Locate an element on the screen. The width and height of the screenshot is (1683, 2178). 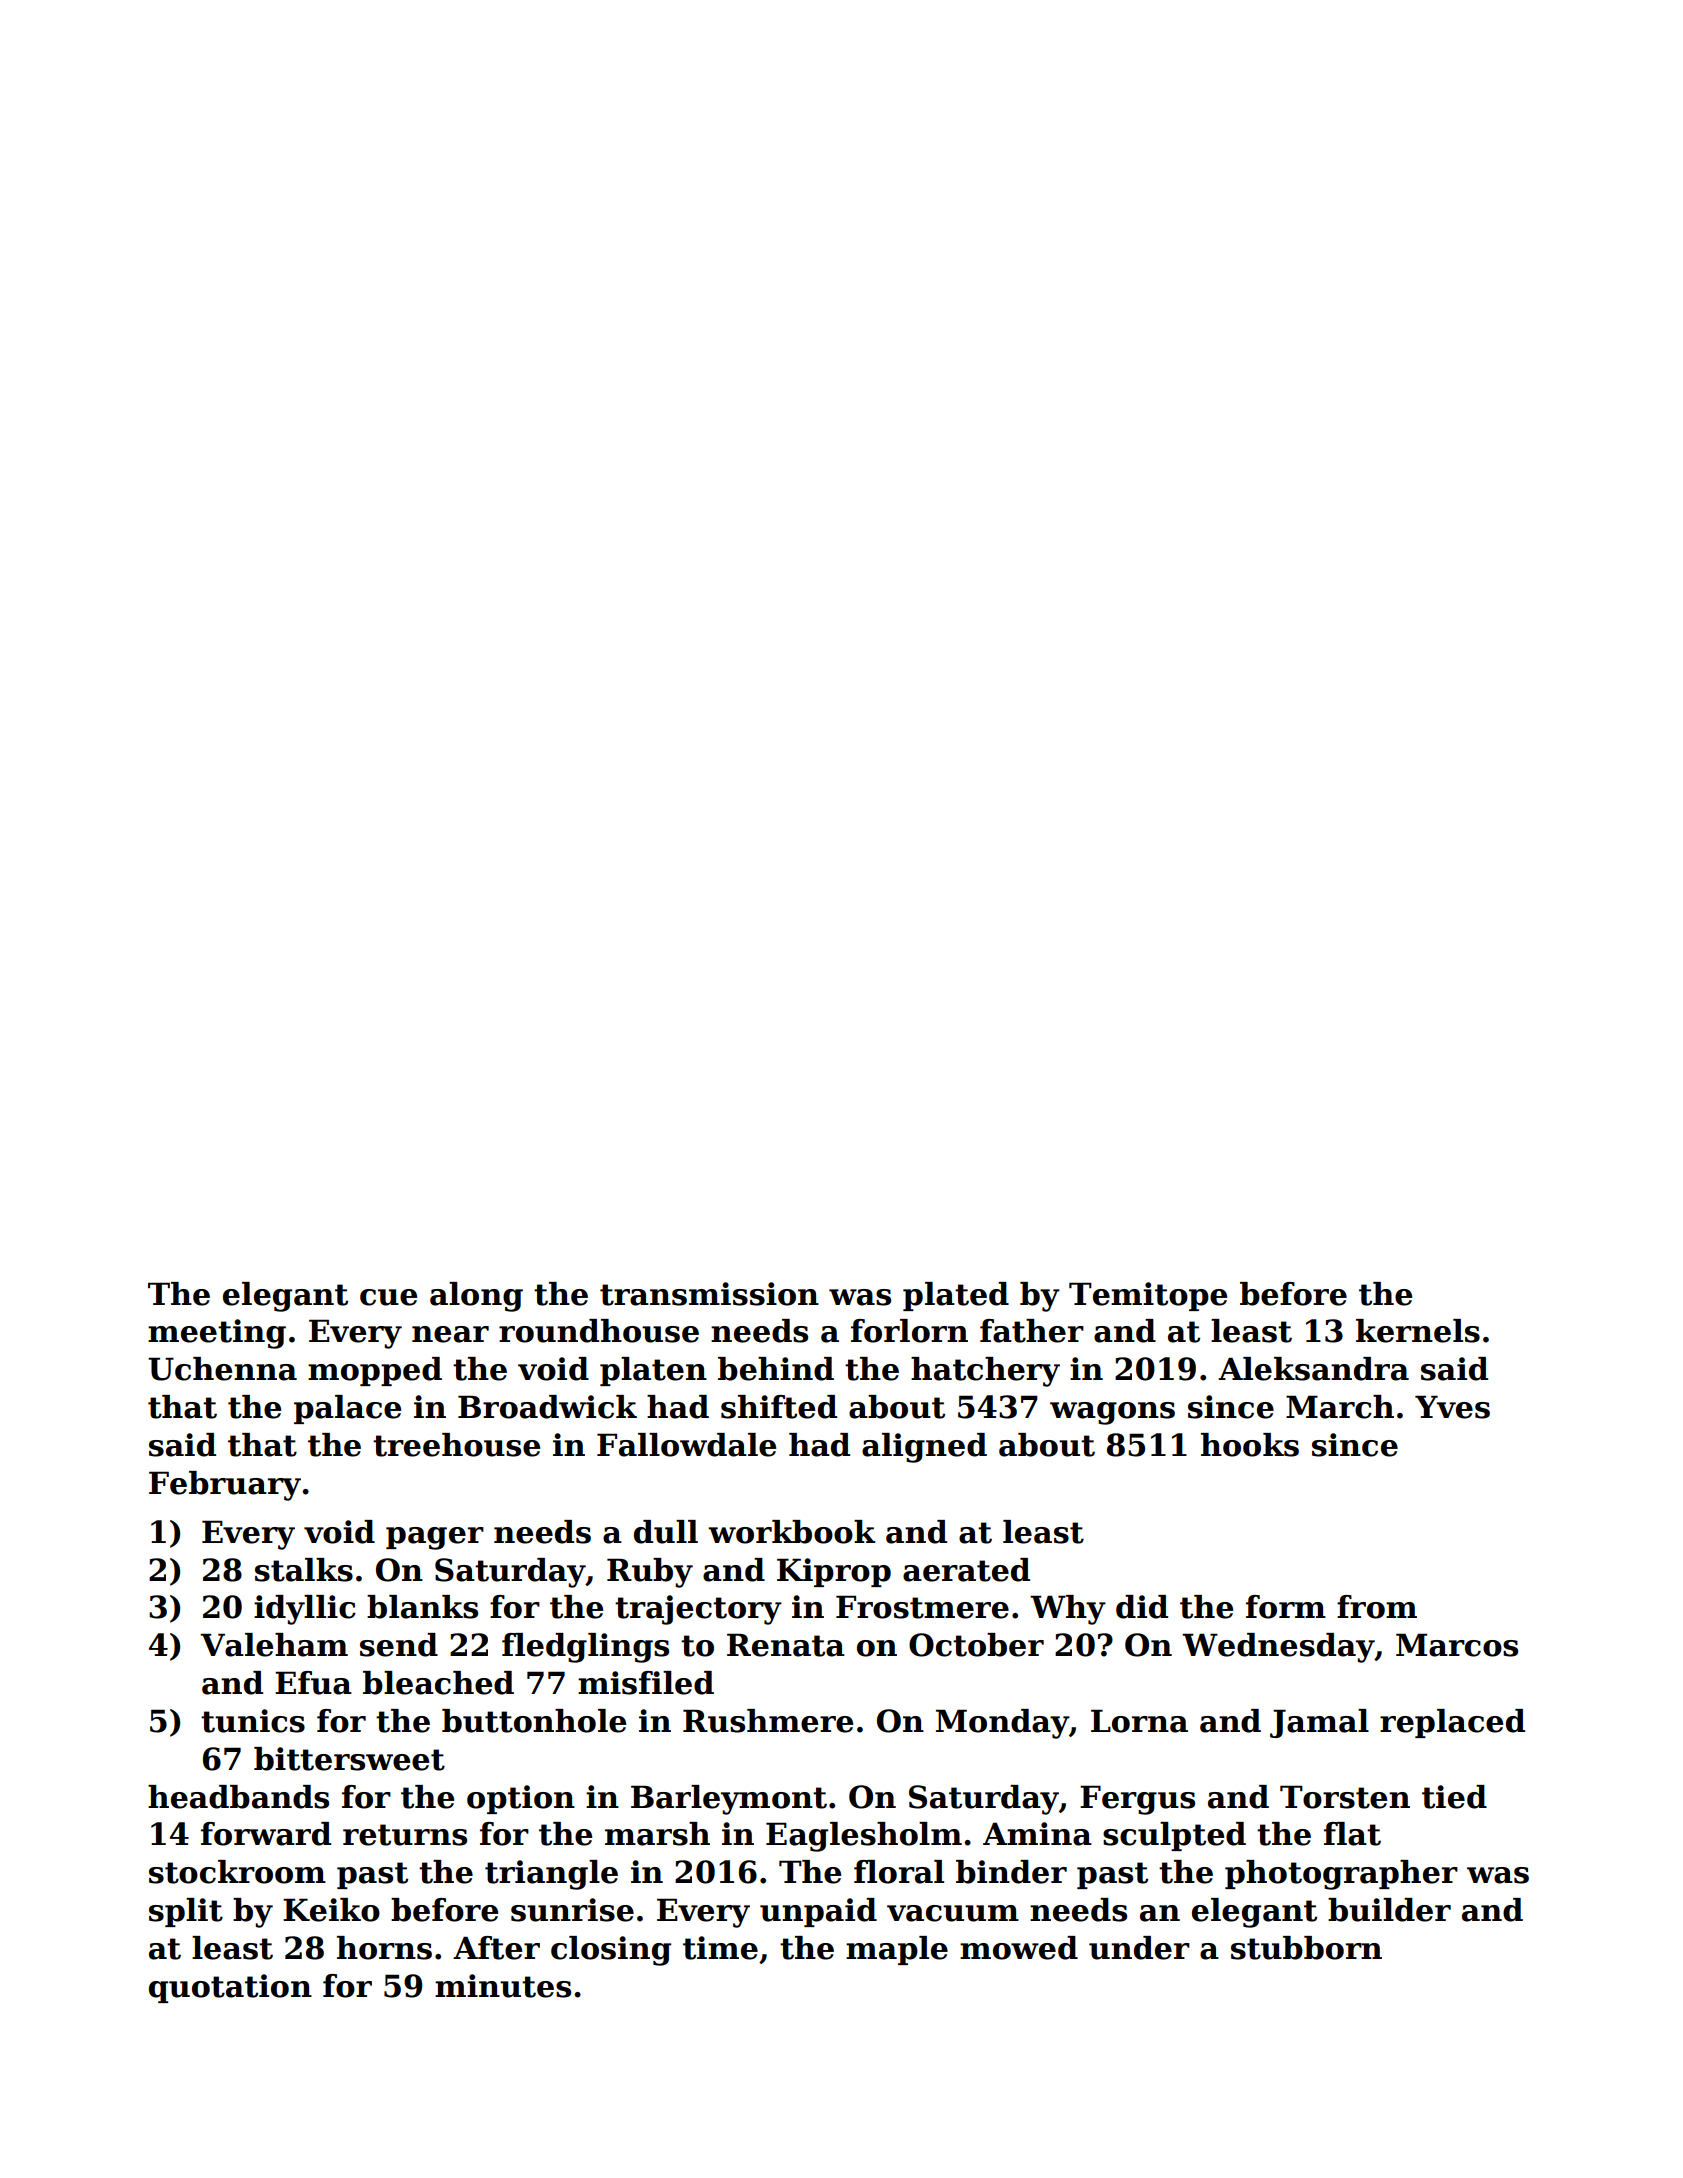
quotation is located at coordinates (230, 1988).
